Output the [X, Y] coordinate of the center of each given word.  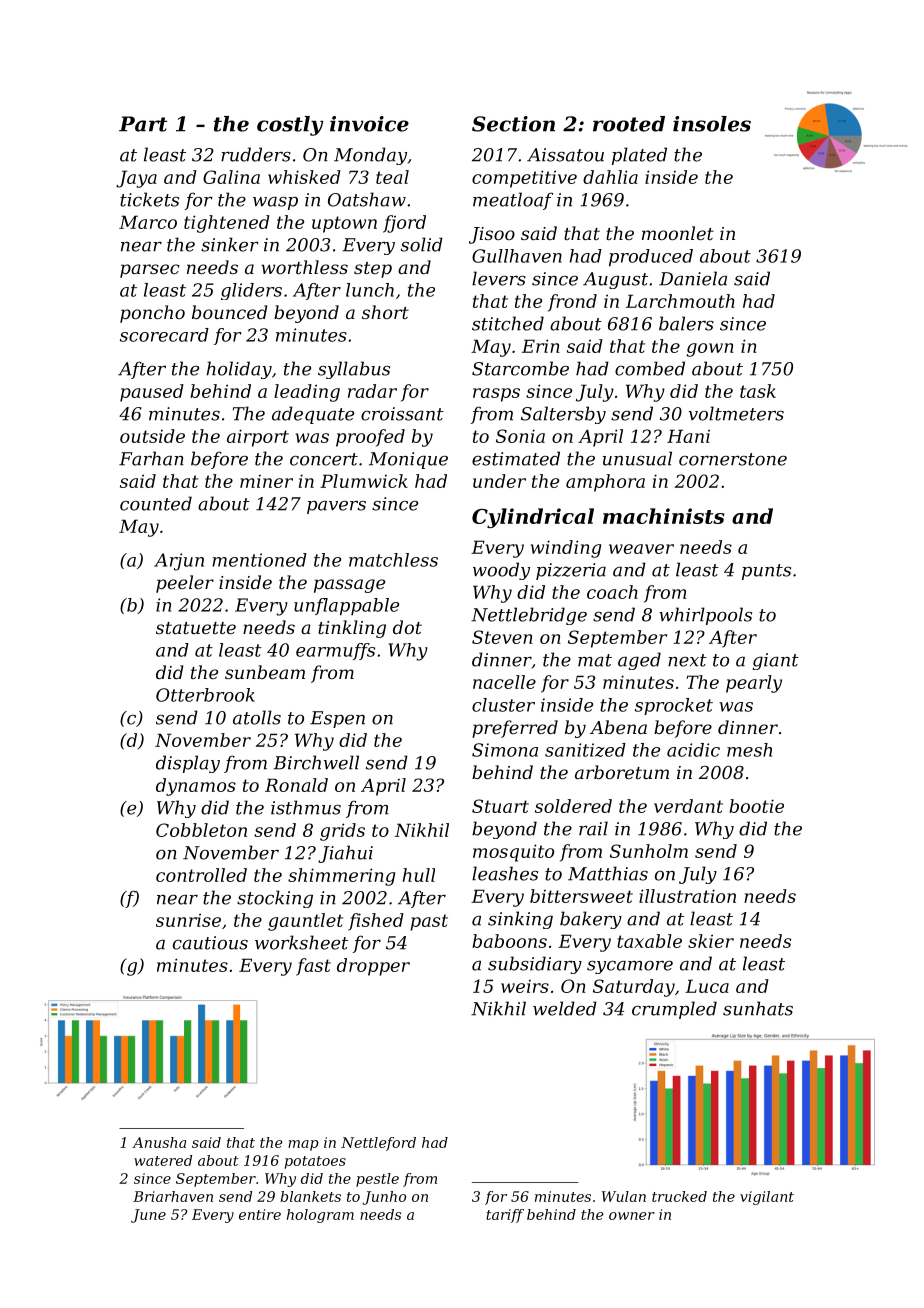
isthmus [306, 807]
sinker [230, 244]
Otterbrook [205, 695]
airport [258, 438]
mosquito [513, 853]
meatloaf [513, 201]
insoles [712, 124]
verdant [688, 806]
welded [565, 1008]
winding [566, 549]
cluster [503, 705]
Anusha [159, 1142]
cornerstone [733, 459]
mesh [749, 750]
